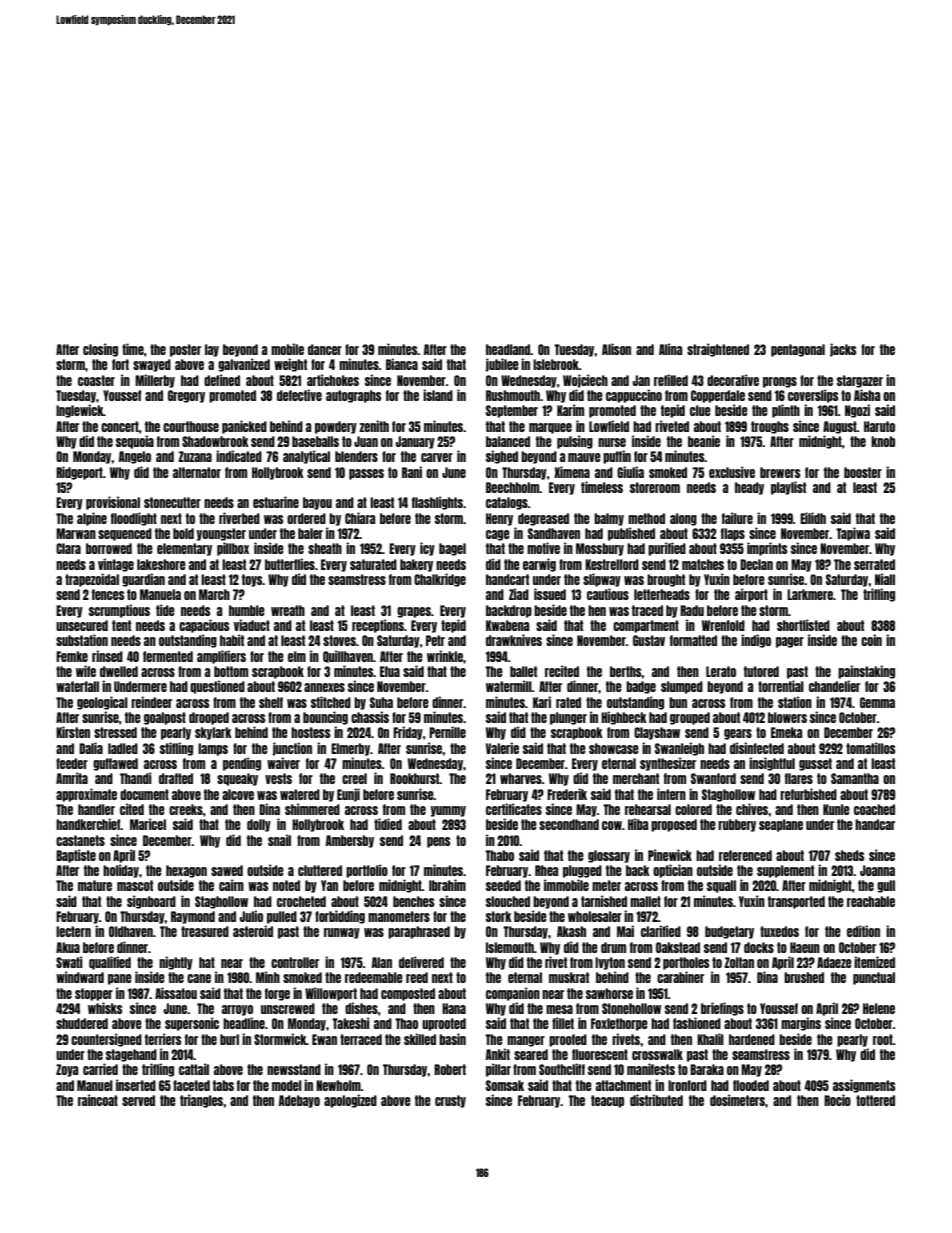  Describe the element at coordinates (192, 1024) in the image. I see `supersonic` at that location.
